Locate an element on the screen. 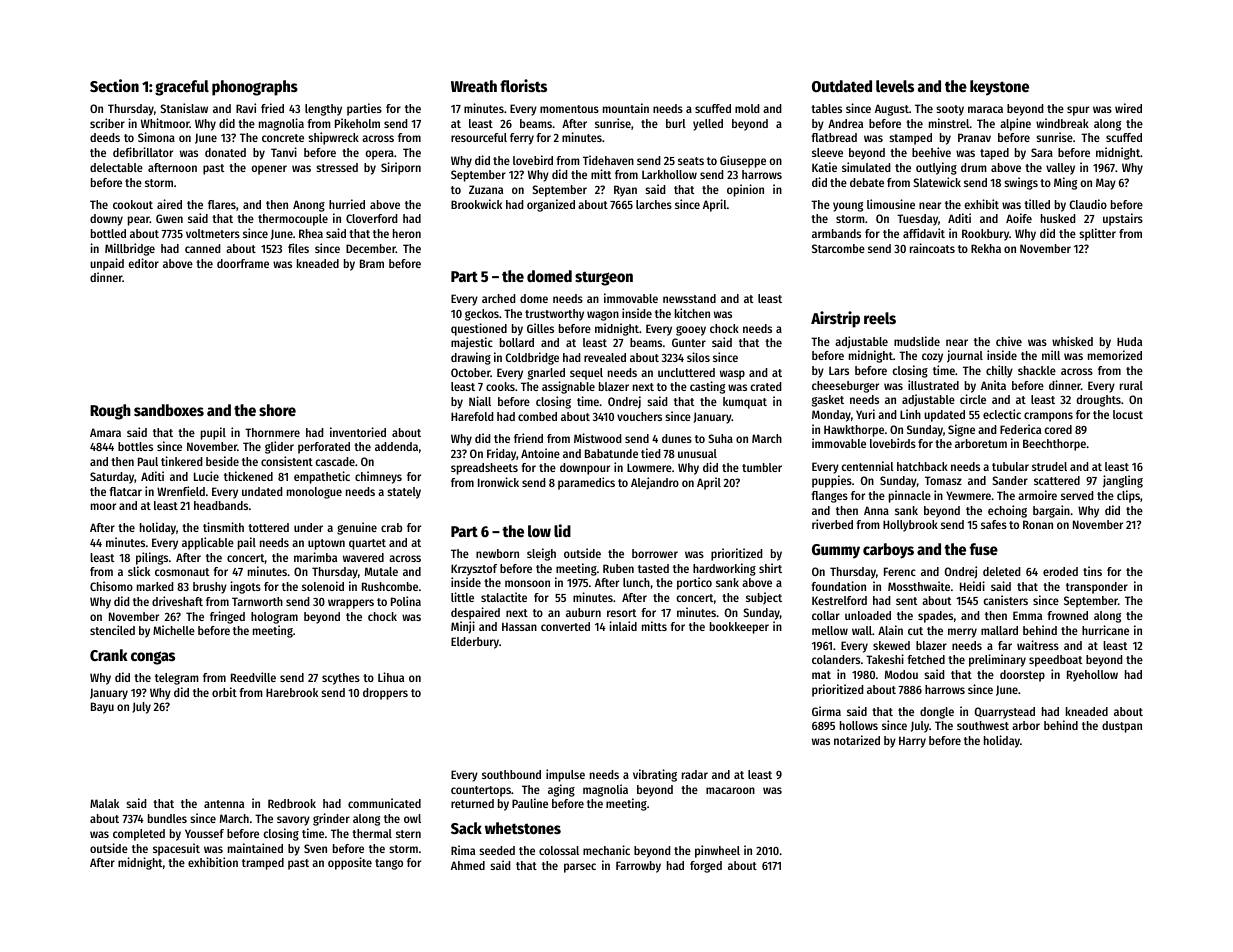 The image size is (1233, 952). Rekha is located at coordinates (986, 248).
